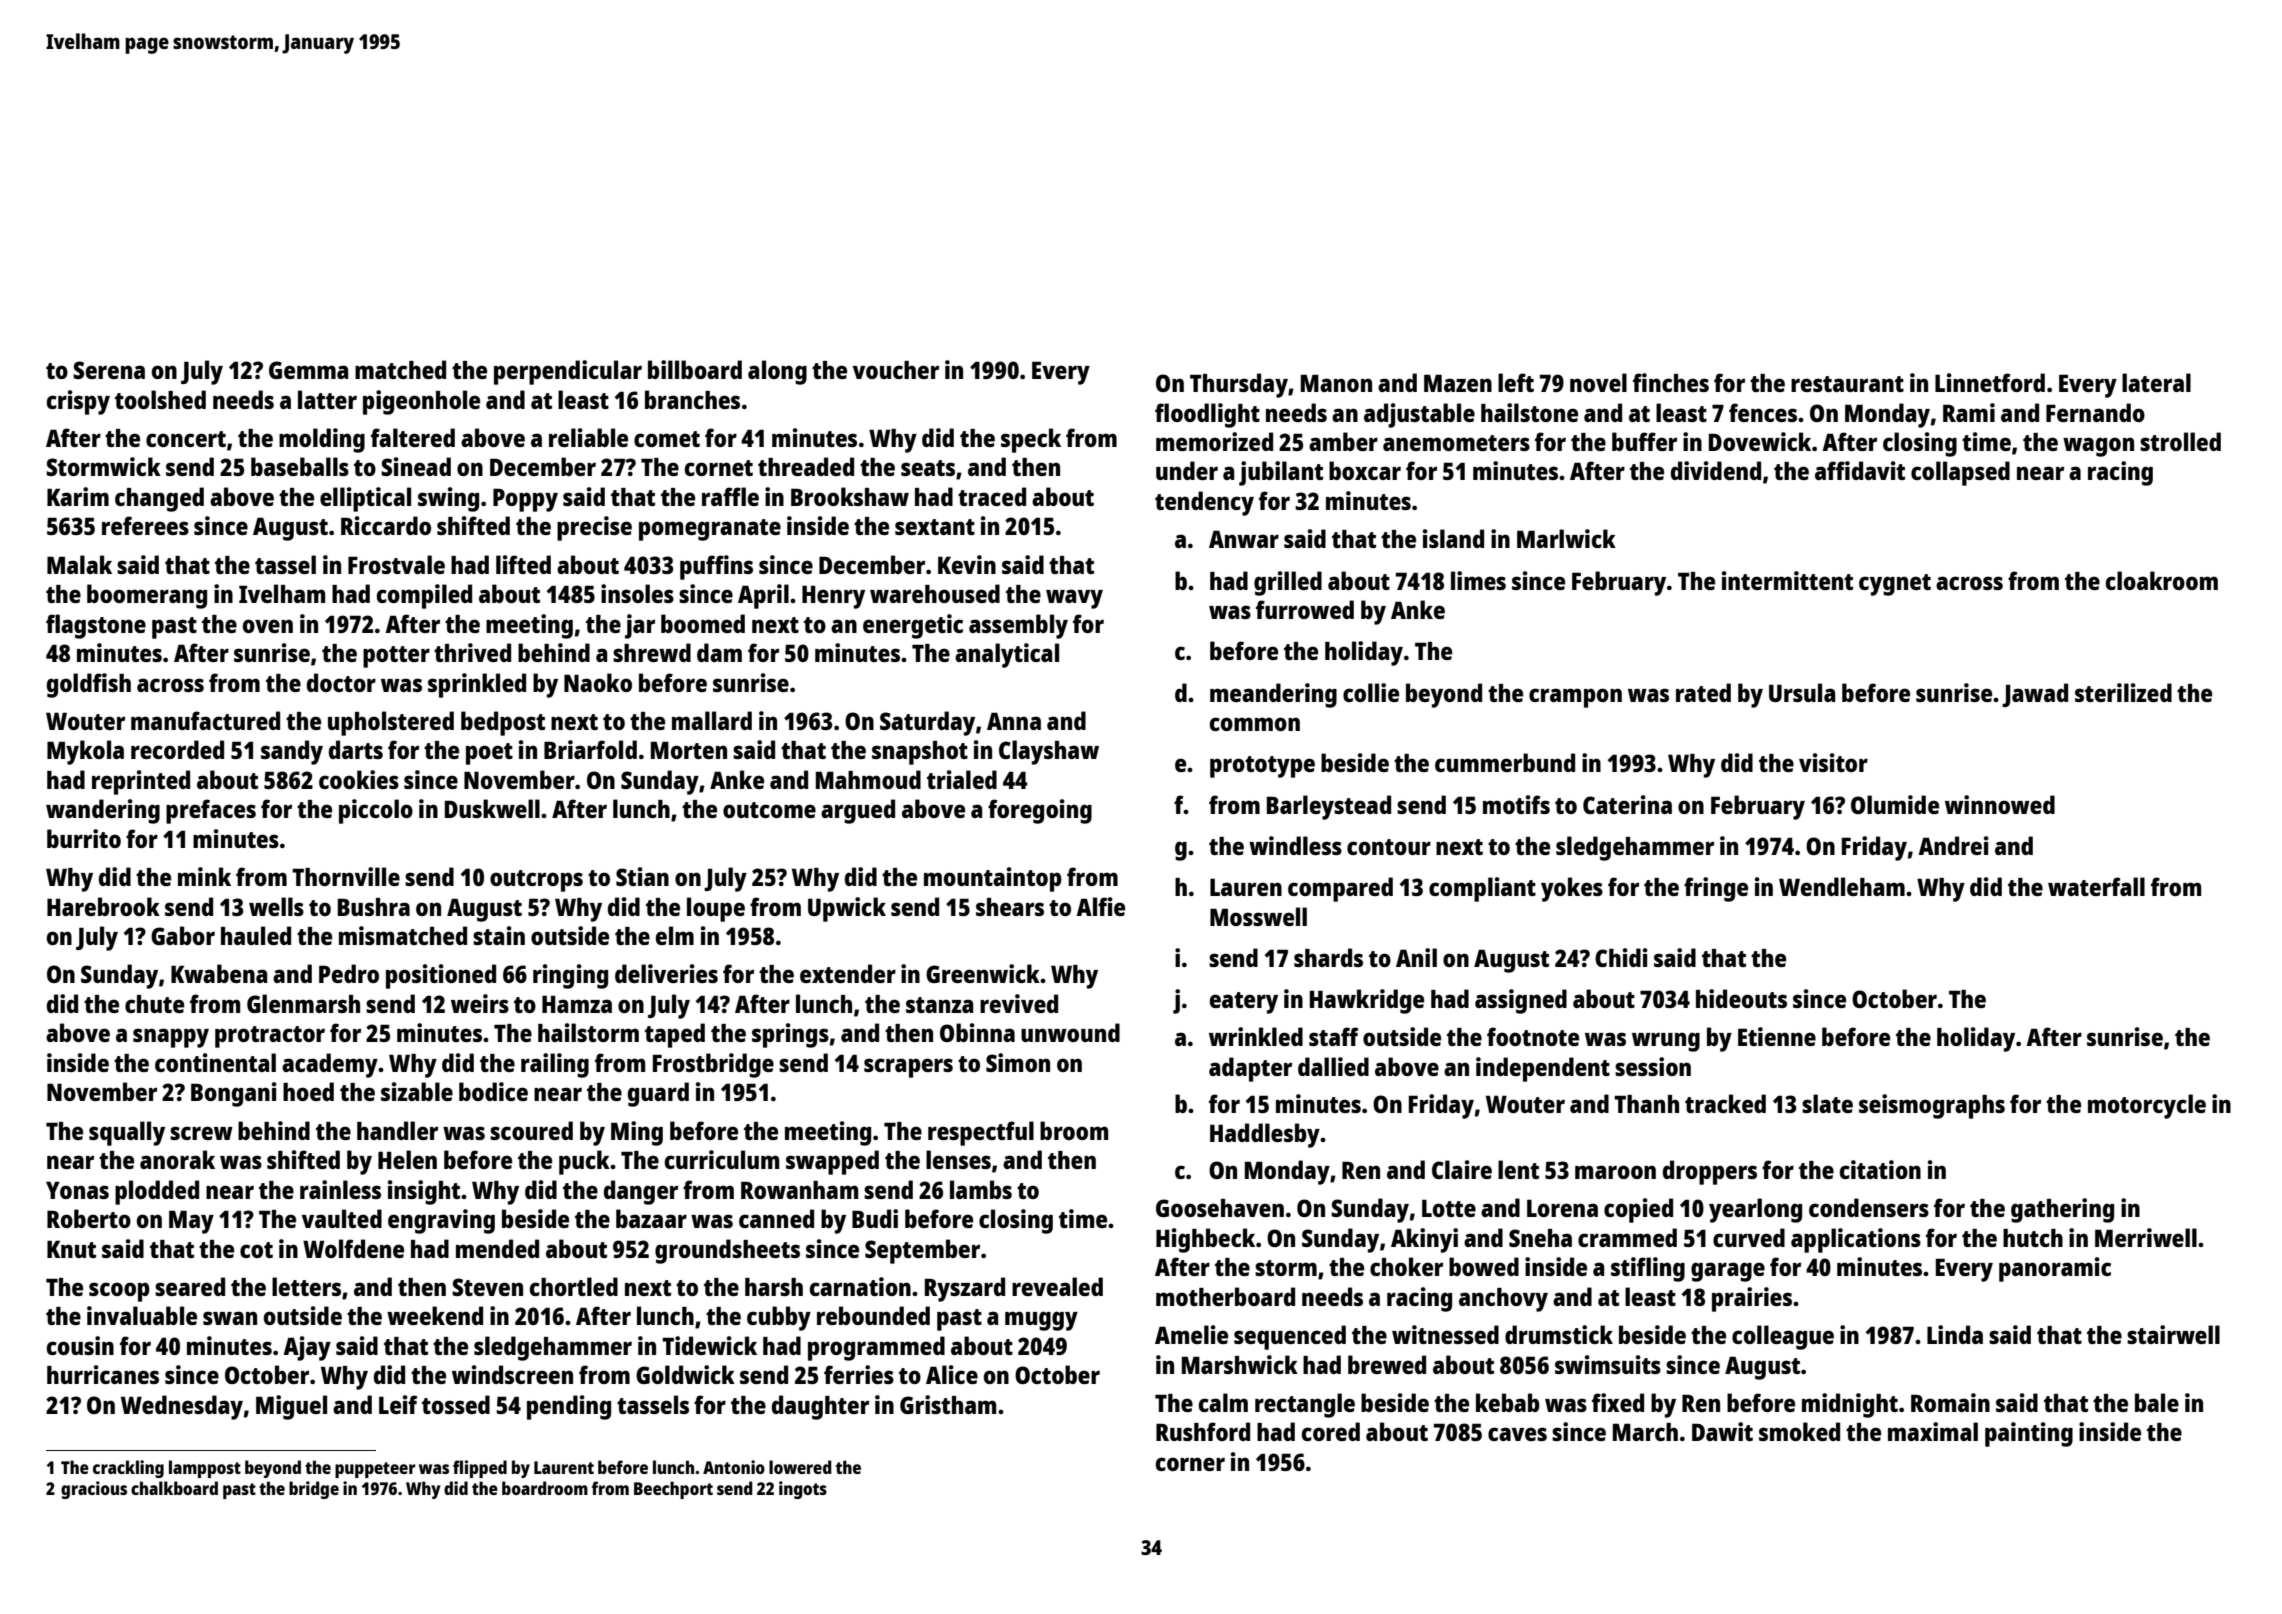 Image resolution: width=2282 pixels, height=1614 pixels. I want to click on boardroom, so click(545, 1488).
